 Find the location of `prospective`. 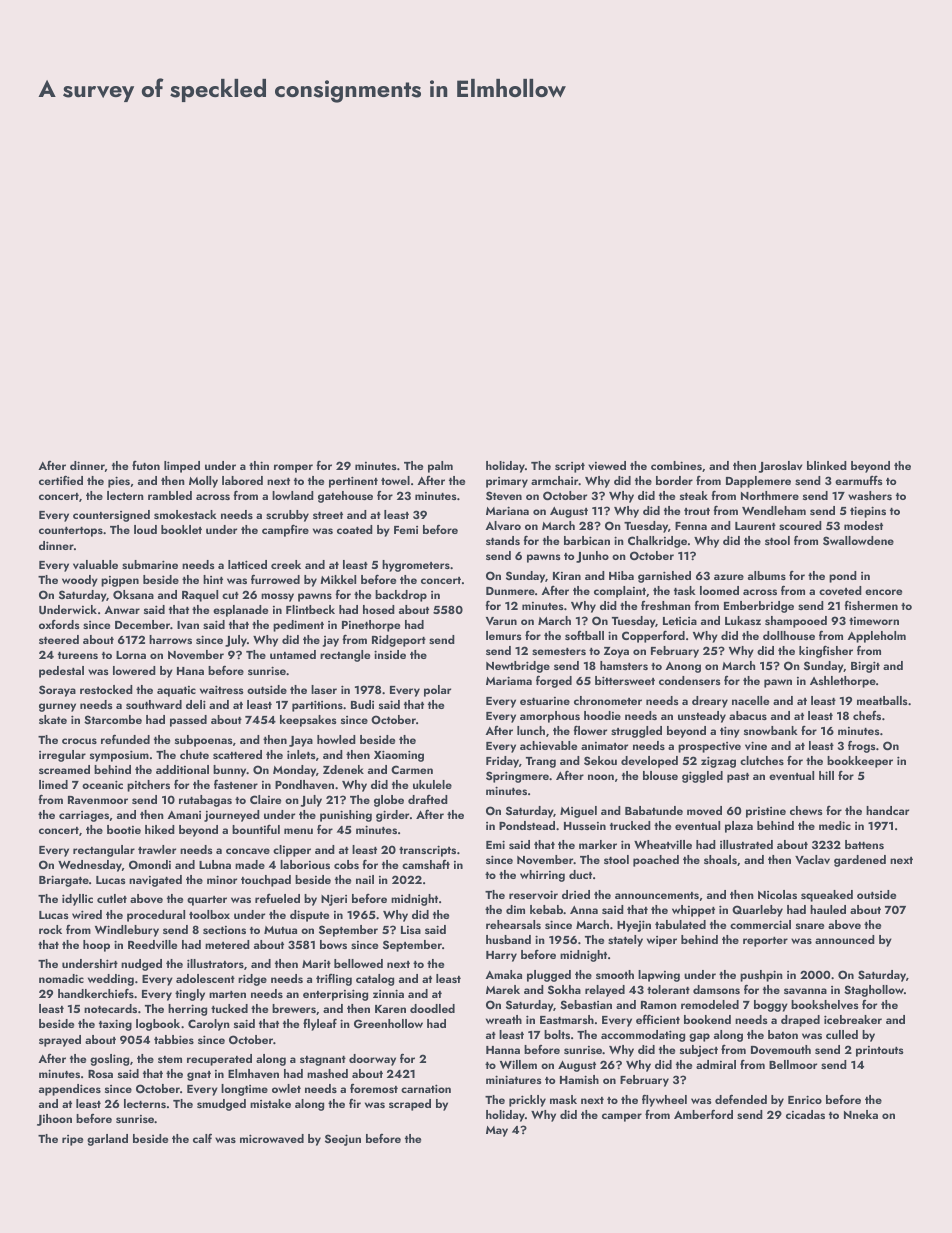

prospective is located at coordinates (709, 747).
